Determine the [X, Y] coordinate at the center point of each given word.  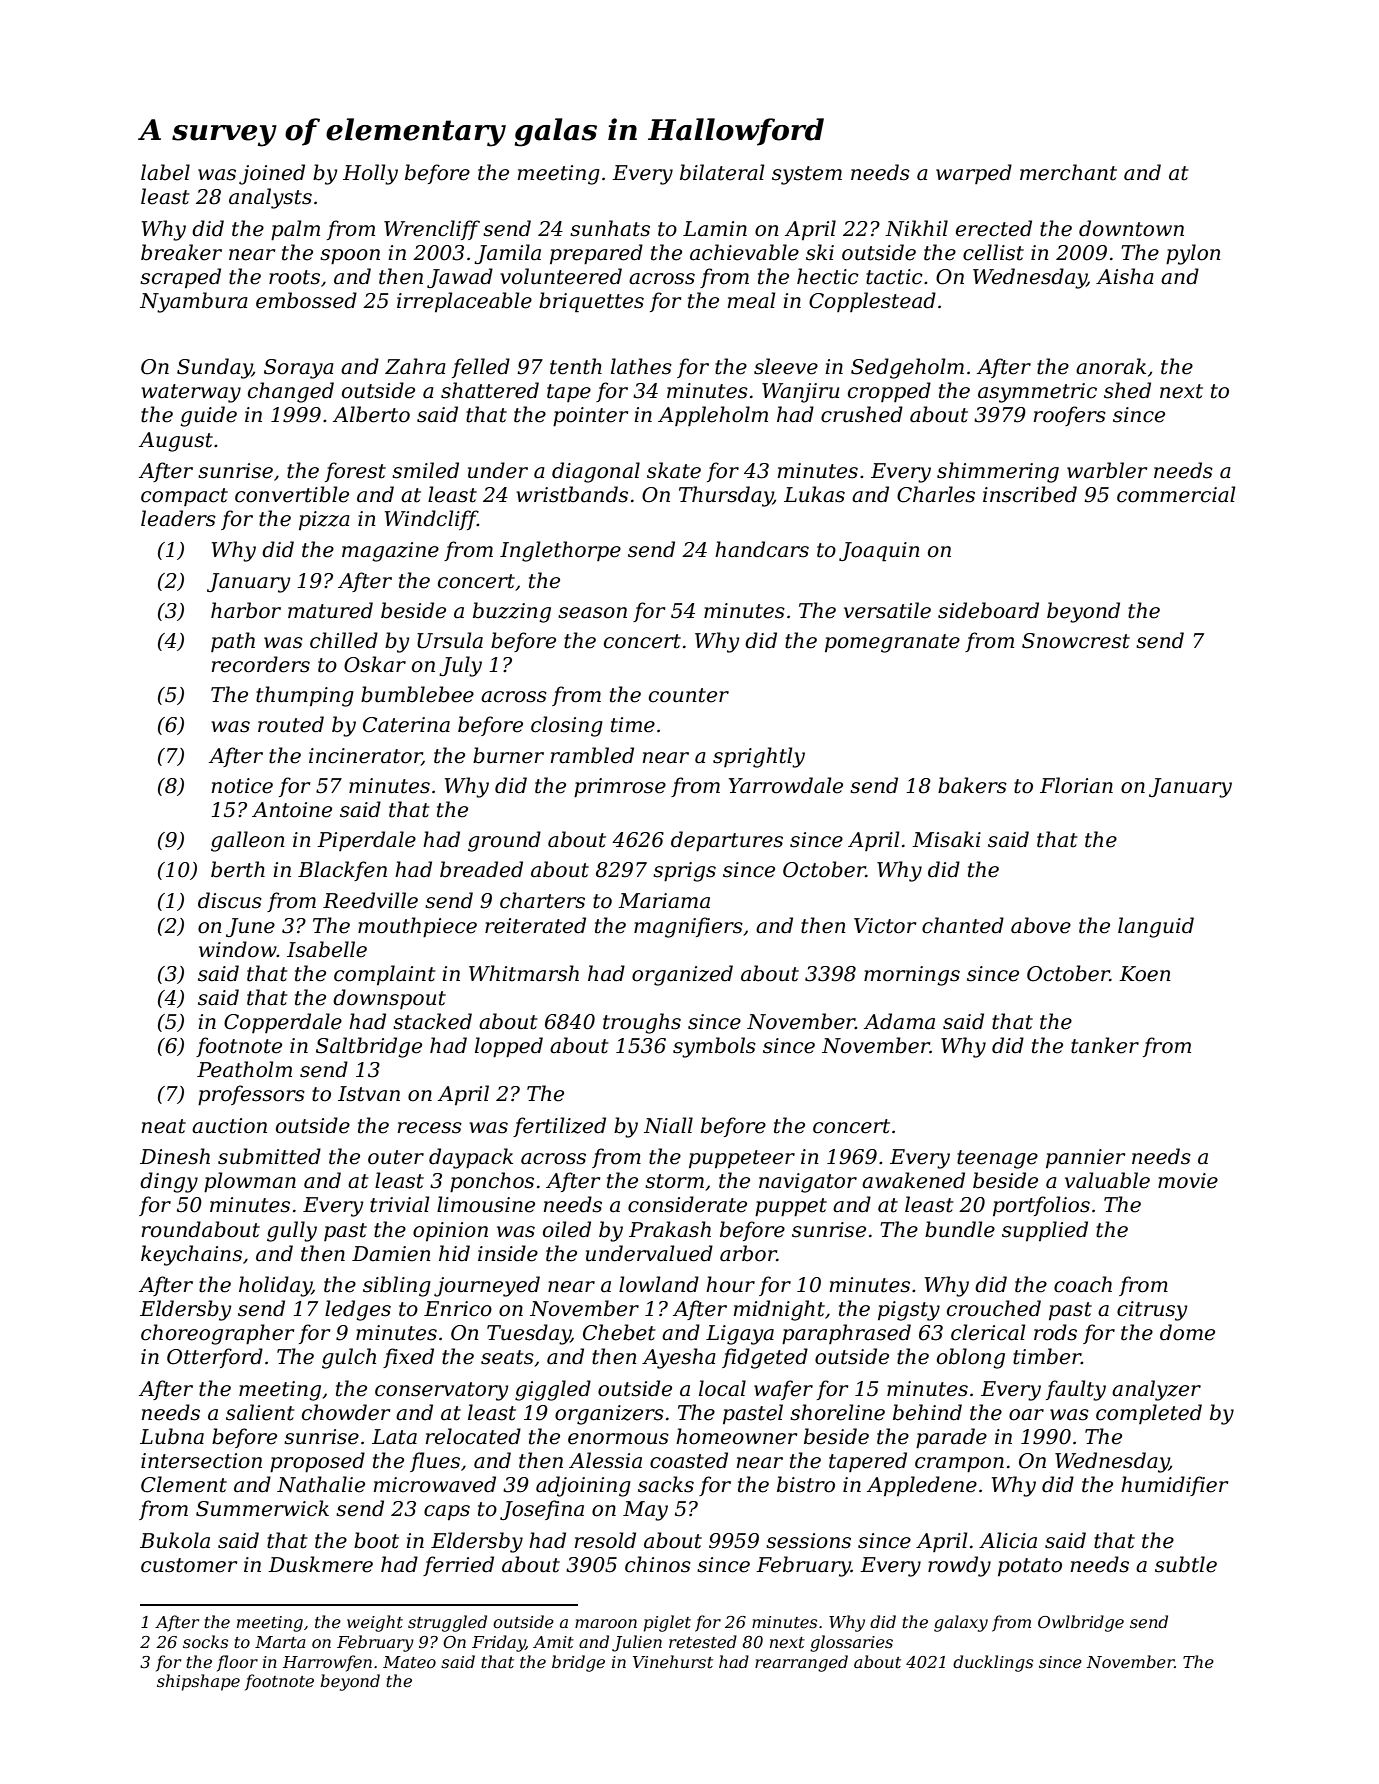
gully [292, 1231]
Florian [1076, 785]
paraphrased [846, 1334]
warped [974, 174]
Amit [553, 1642]
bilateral [722, 172]
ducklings [993, 1663]
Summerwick [262, 1508]
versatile [887, 610]
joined [272, 174]
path [233, 642]
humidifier [1174, 1486]
